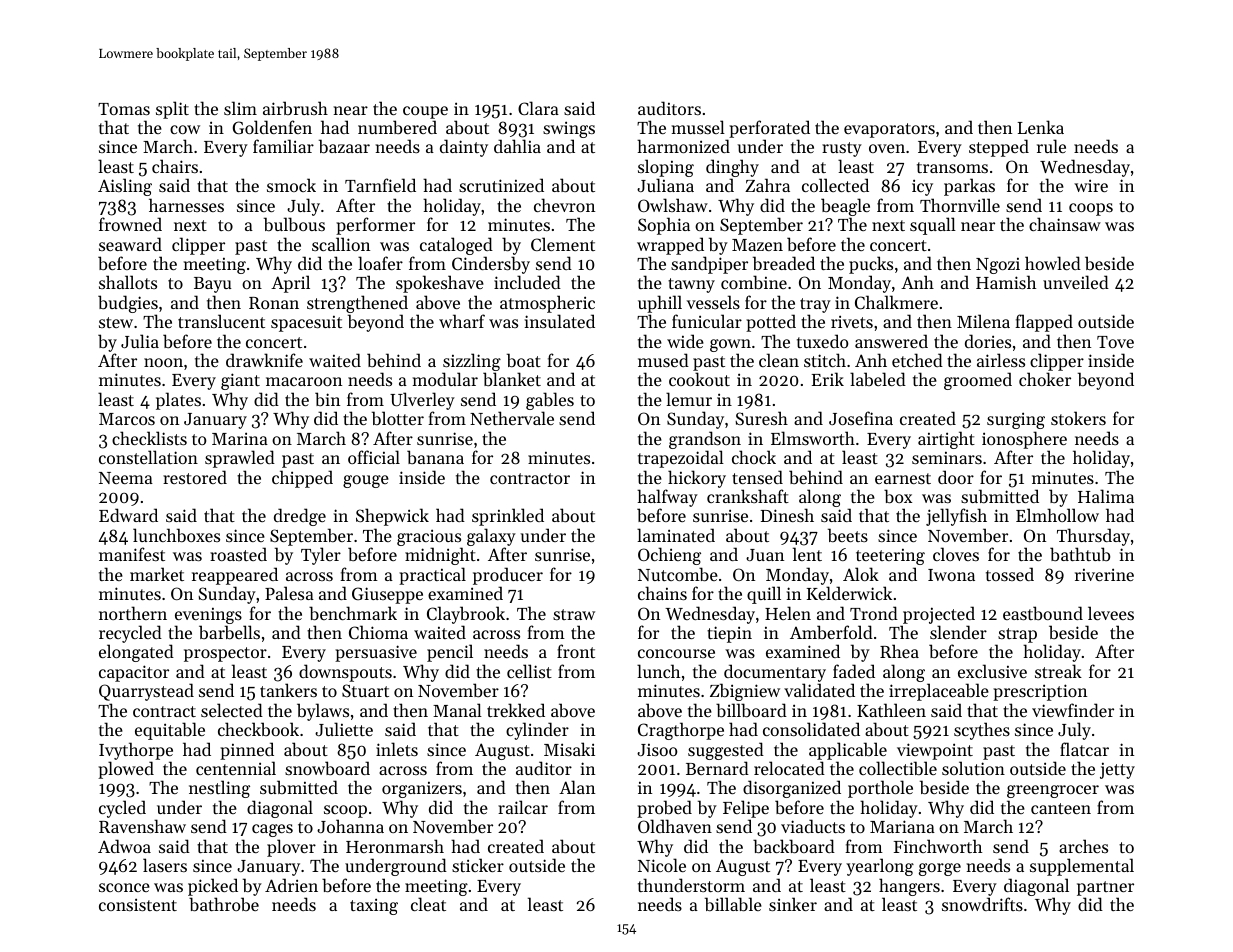  I want to click on rule, so click(1051, 146).
